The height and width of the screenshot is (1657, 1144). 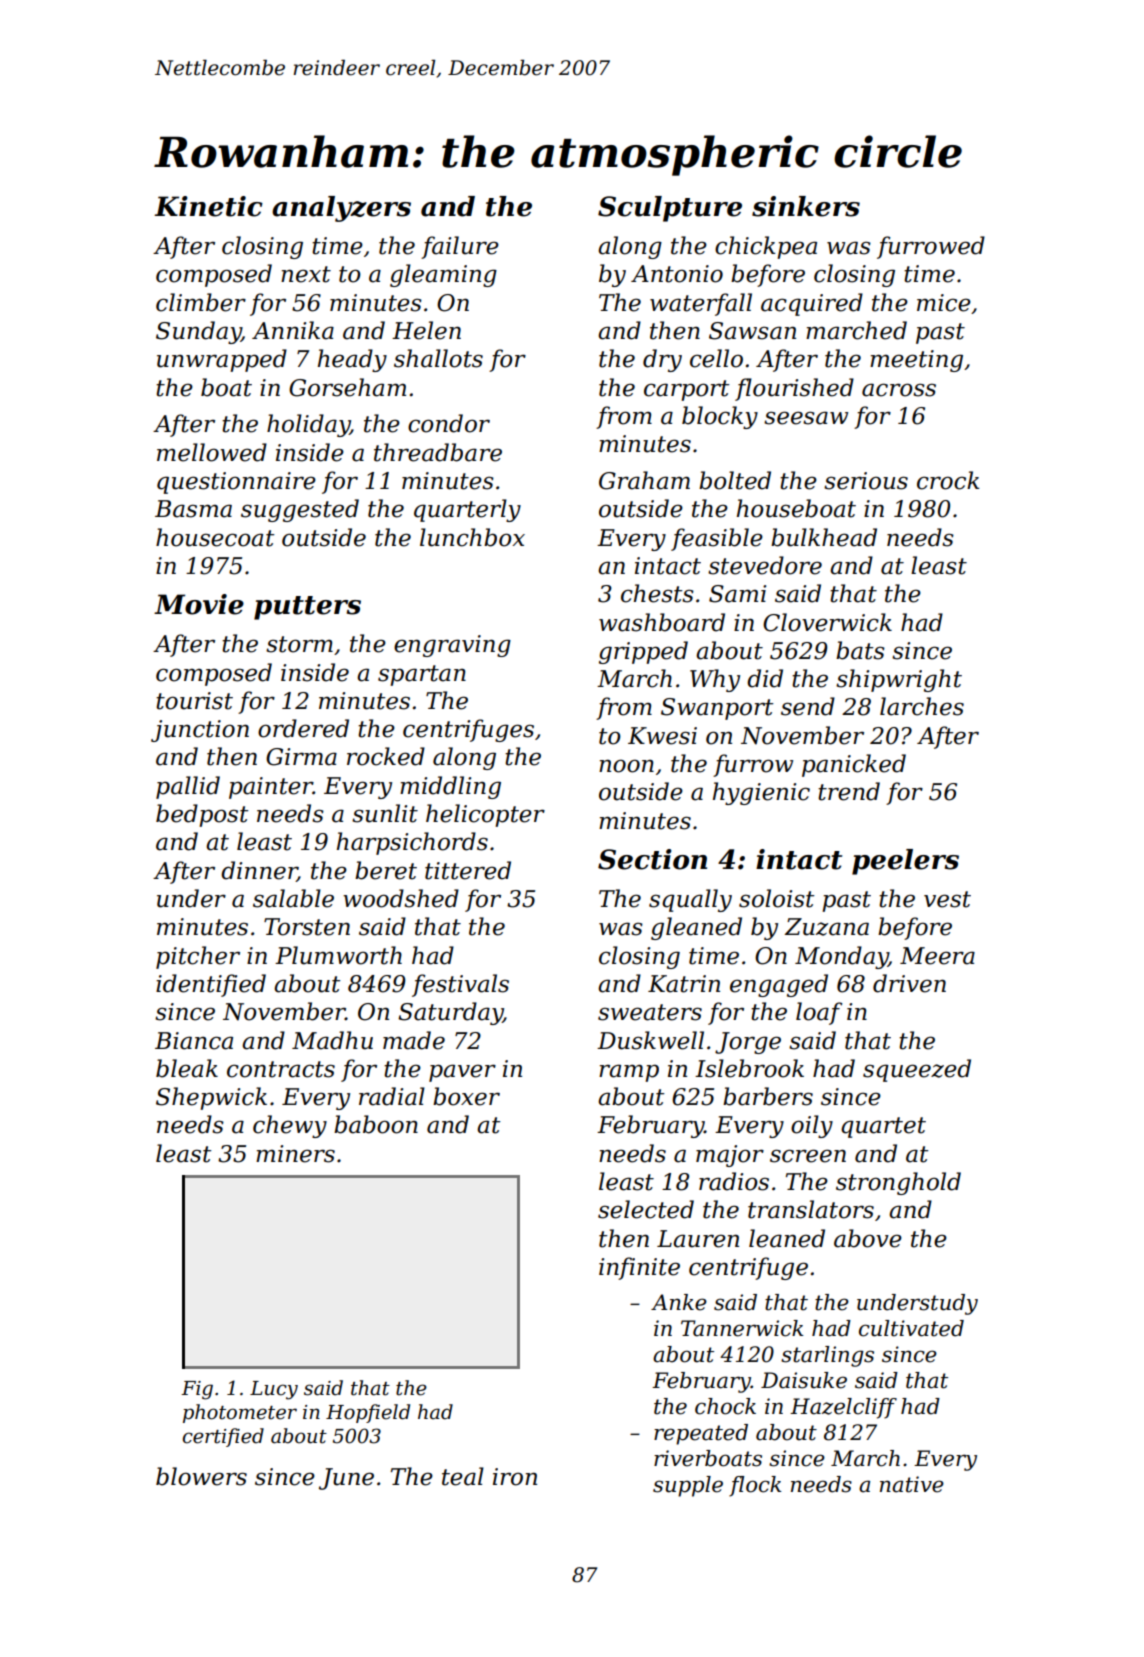 I want to click on blowers, so click(x=201, y=1476).
